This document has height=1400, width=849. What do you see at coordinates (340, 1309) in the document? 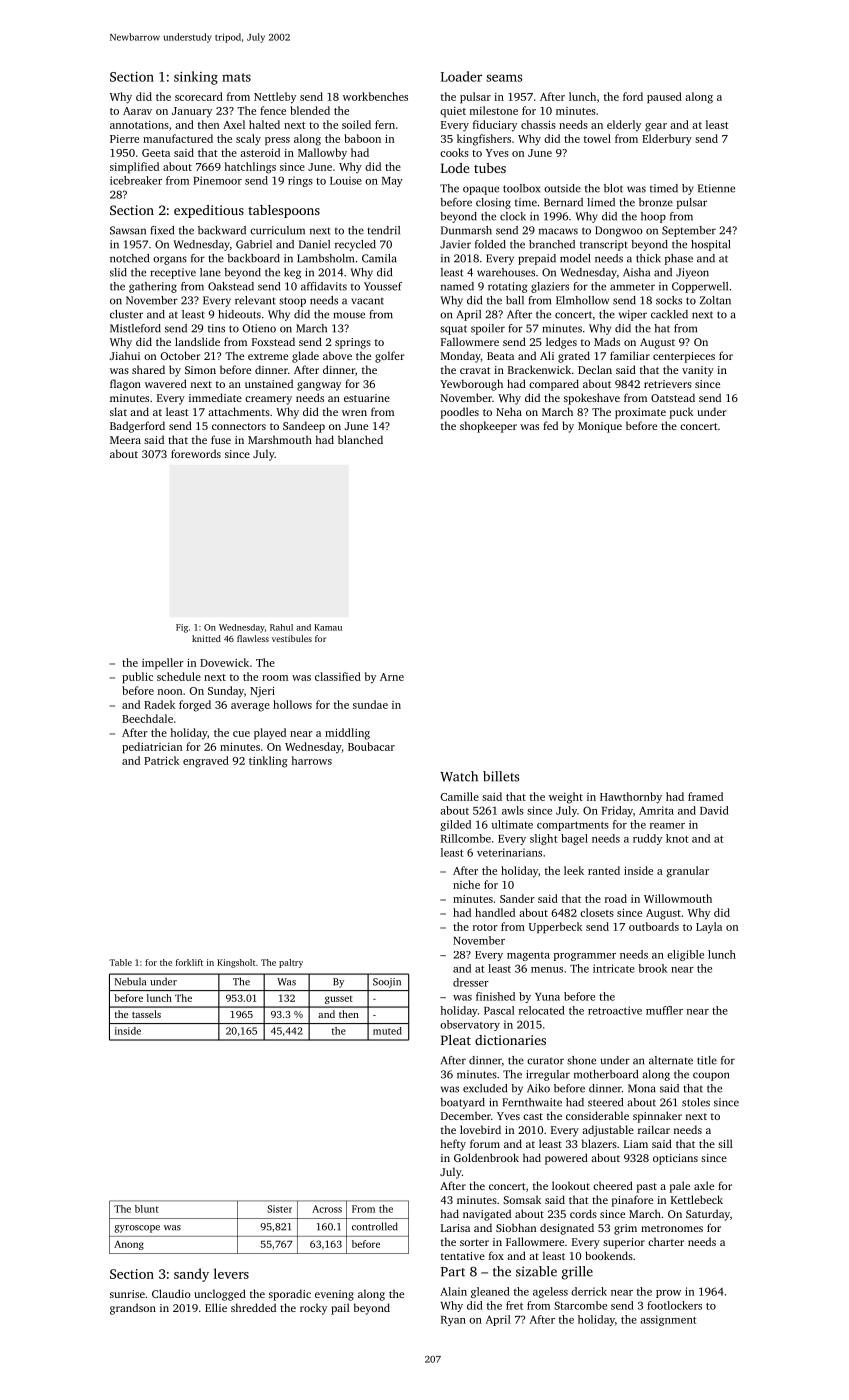
I see `pail` at bounding box center [340, 1309].
